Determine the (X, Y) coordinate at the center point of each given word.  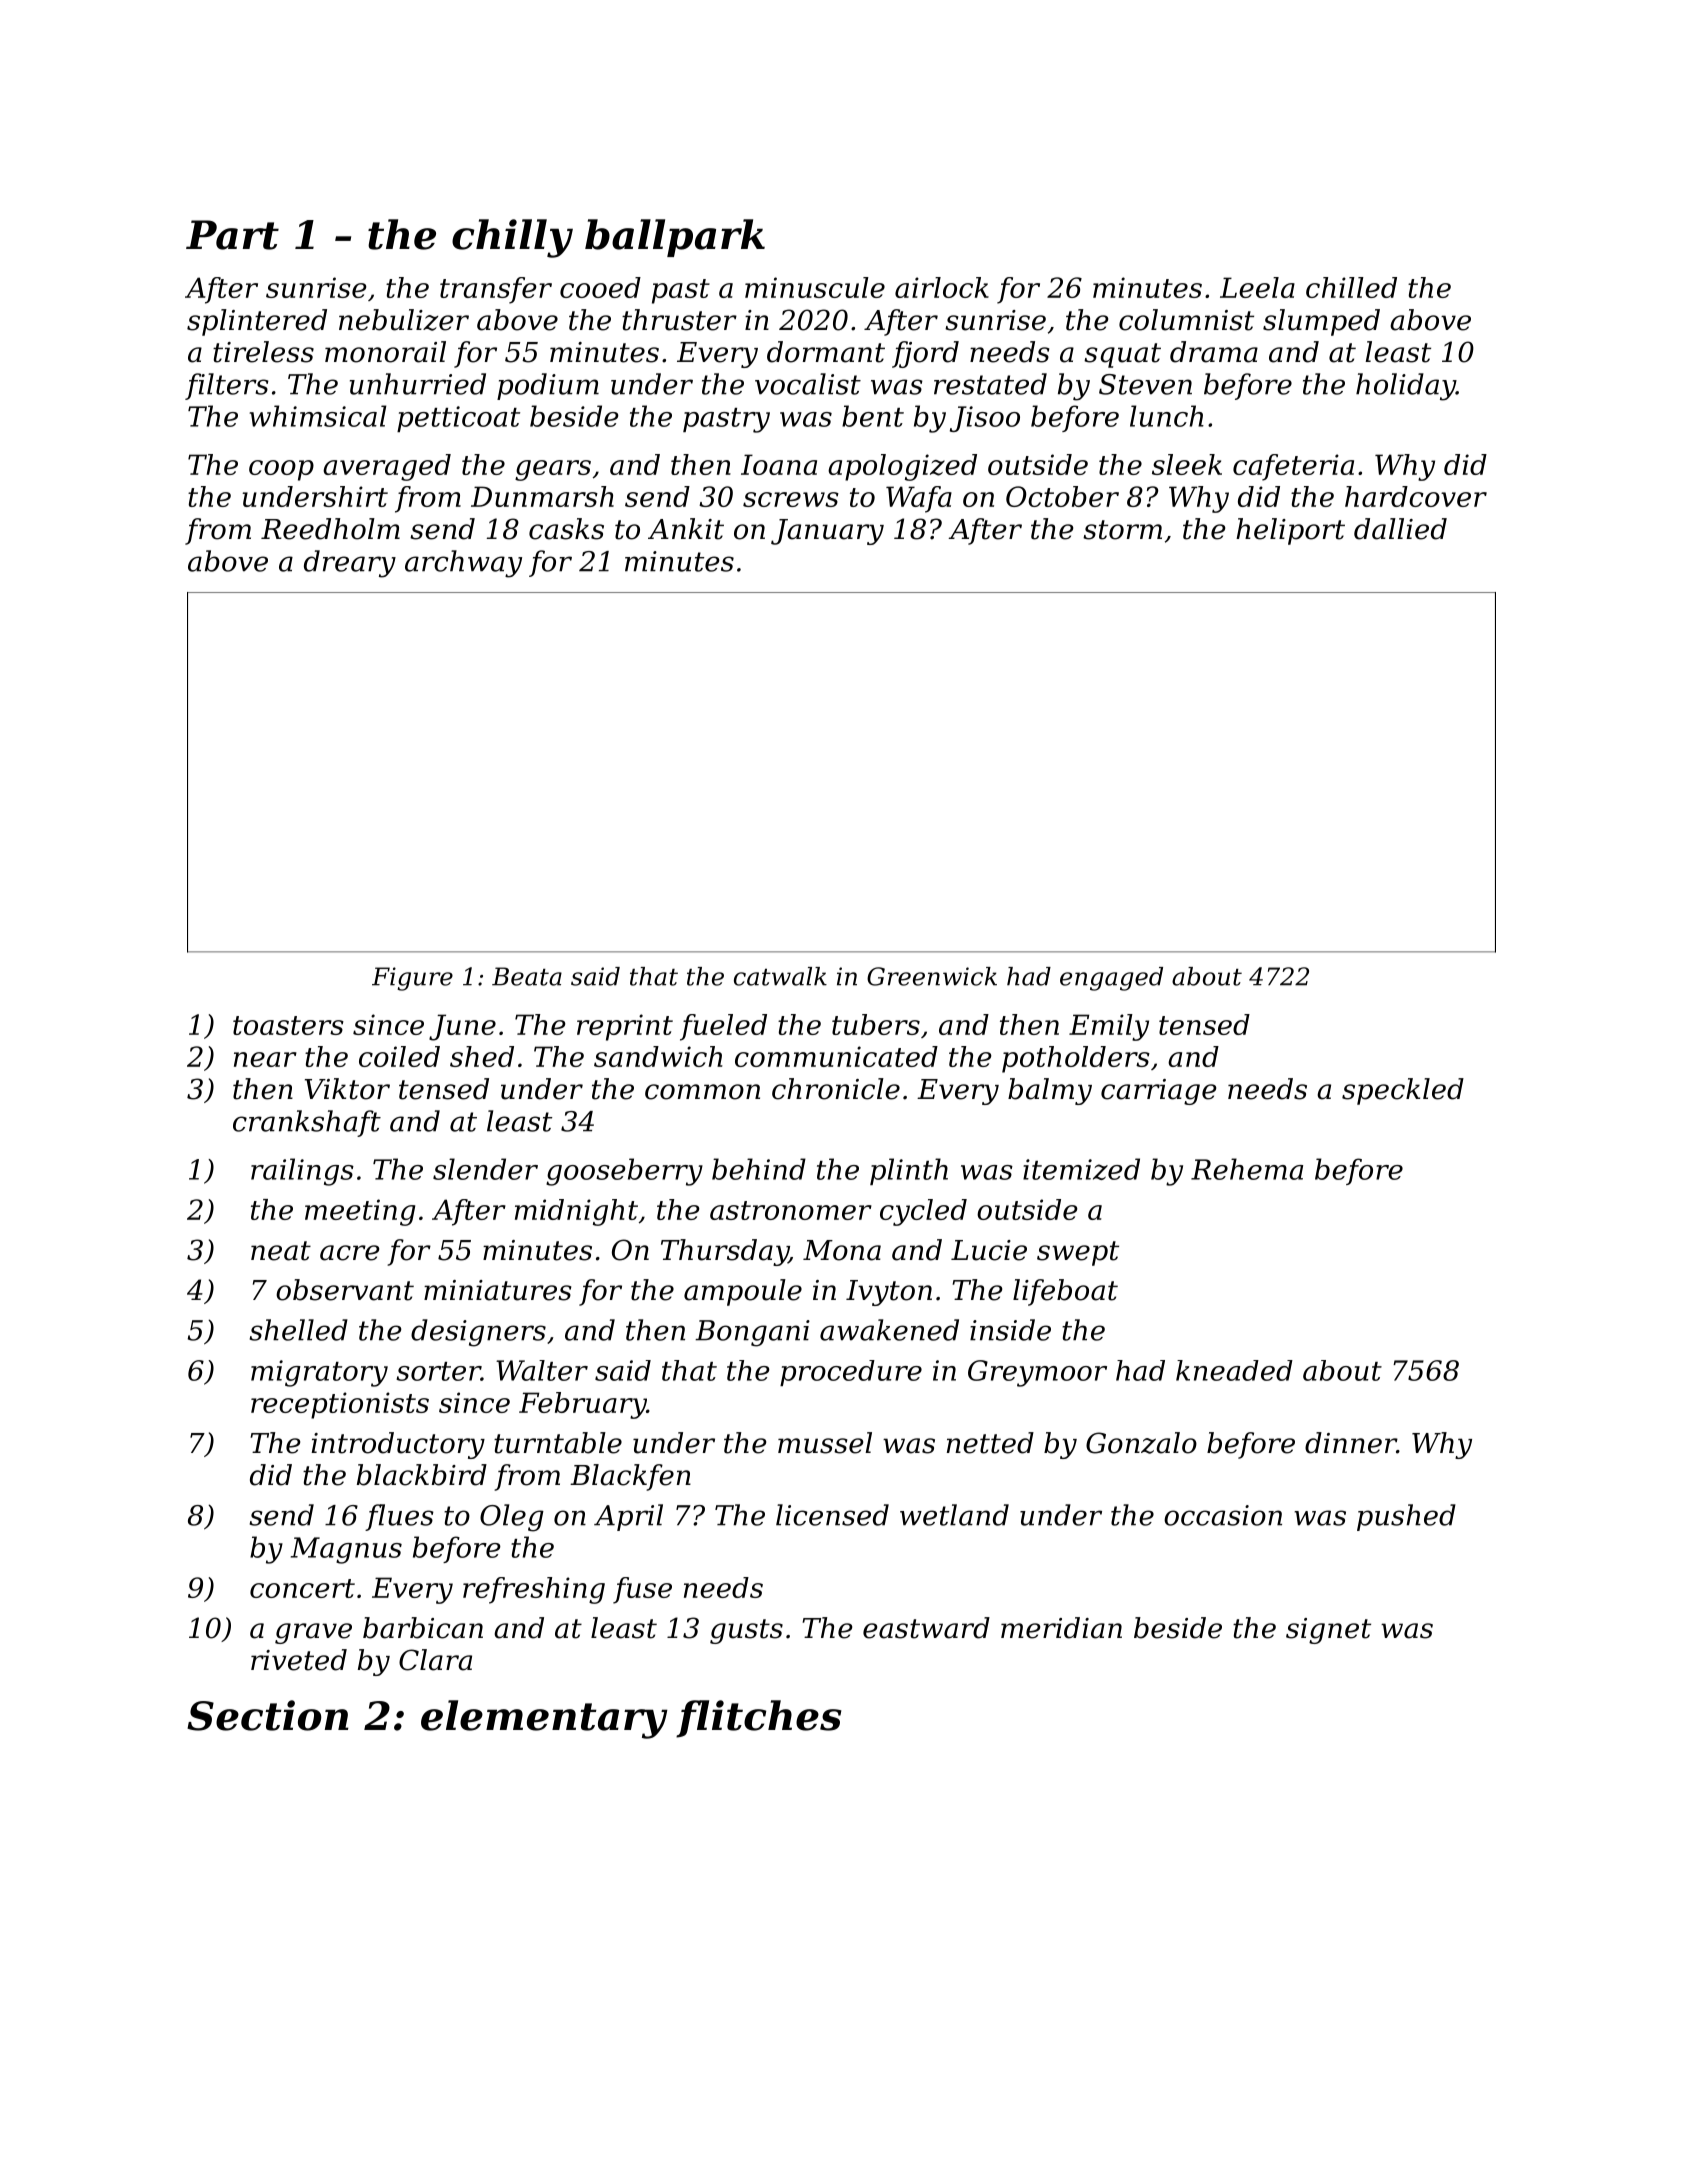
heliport (1290, 531)
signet (1328, 1631)
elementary (544, 1719)
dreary (350, 564)
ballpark (675, 238)
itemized (1081, 1169)
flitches (758, 1719)
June (462, 1027)
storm (1122, 530)
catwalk (780, 976)
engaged (1111, 979)
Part (232, 235)
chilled (1351, 287)
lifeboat (1065, 1292)
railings (302, 1172)
